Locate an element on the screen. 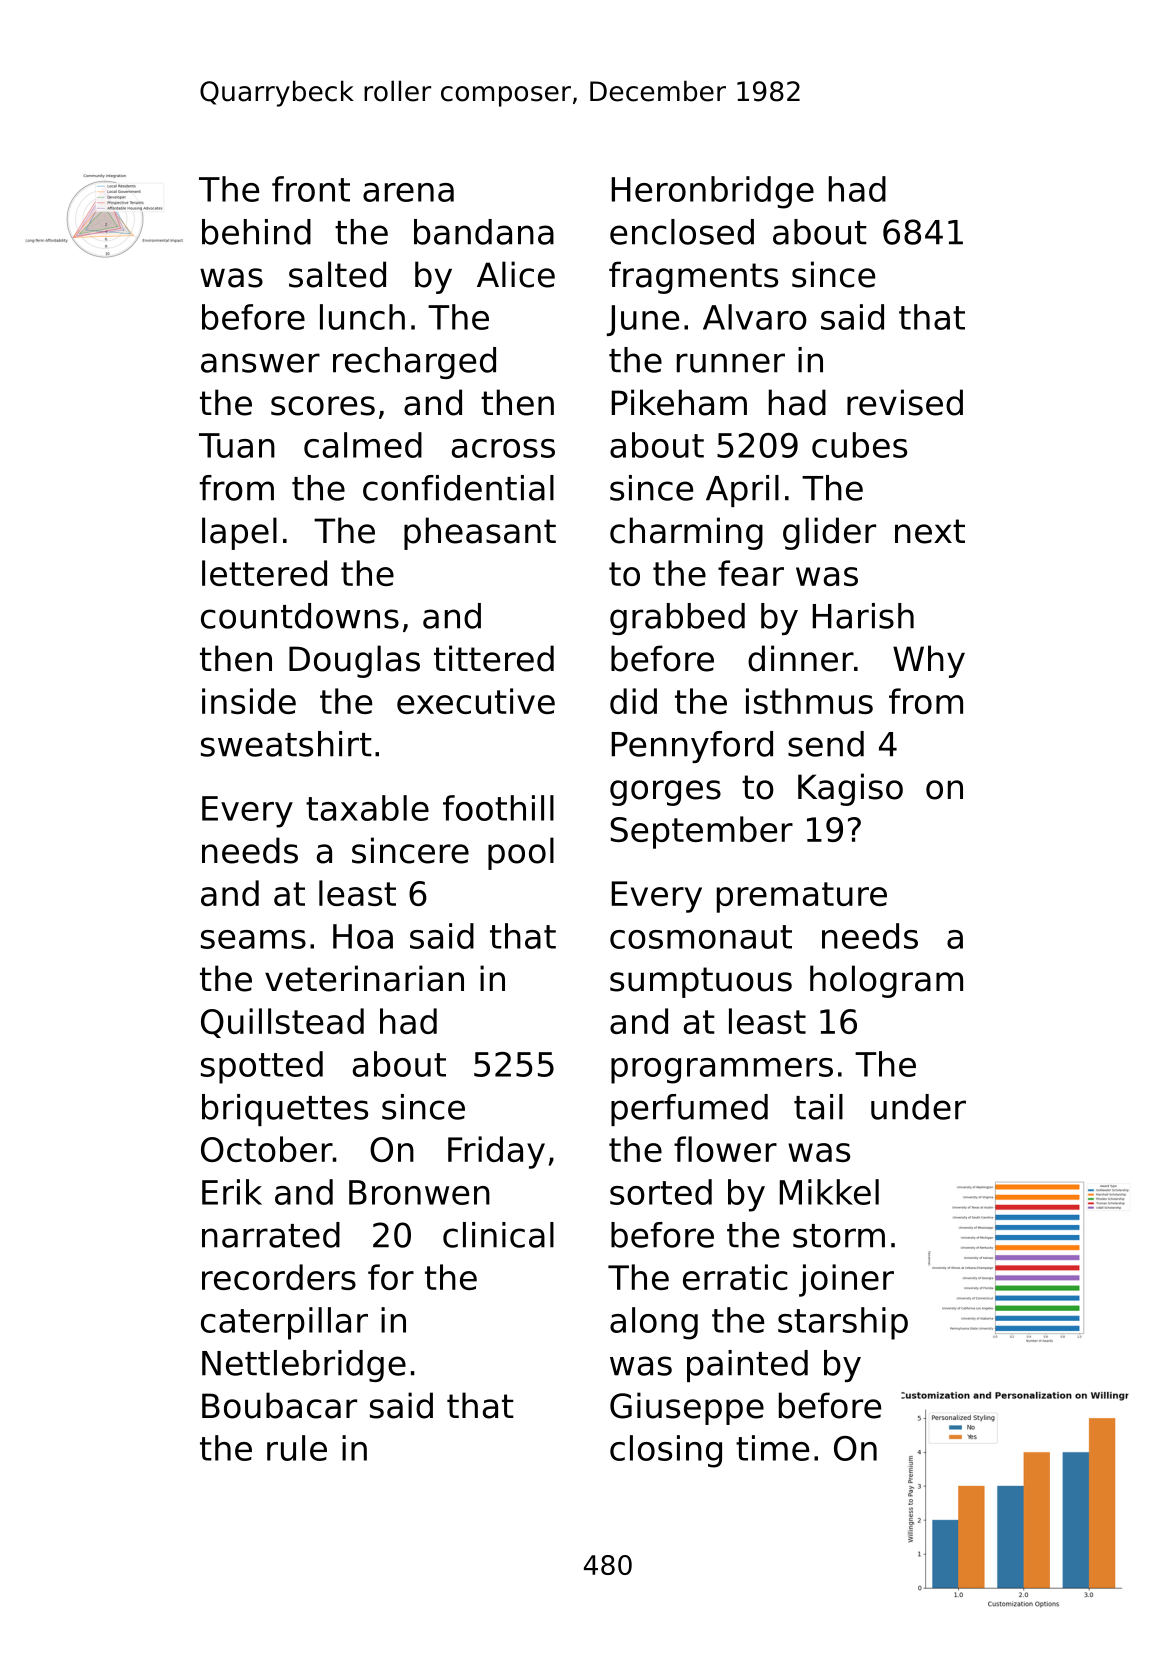  spotted is located at coordinates (262, 1067).
